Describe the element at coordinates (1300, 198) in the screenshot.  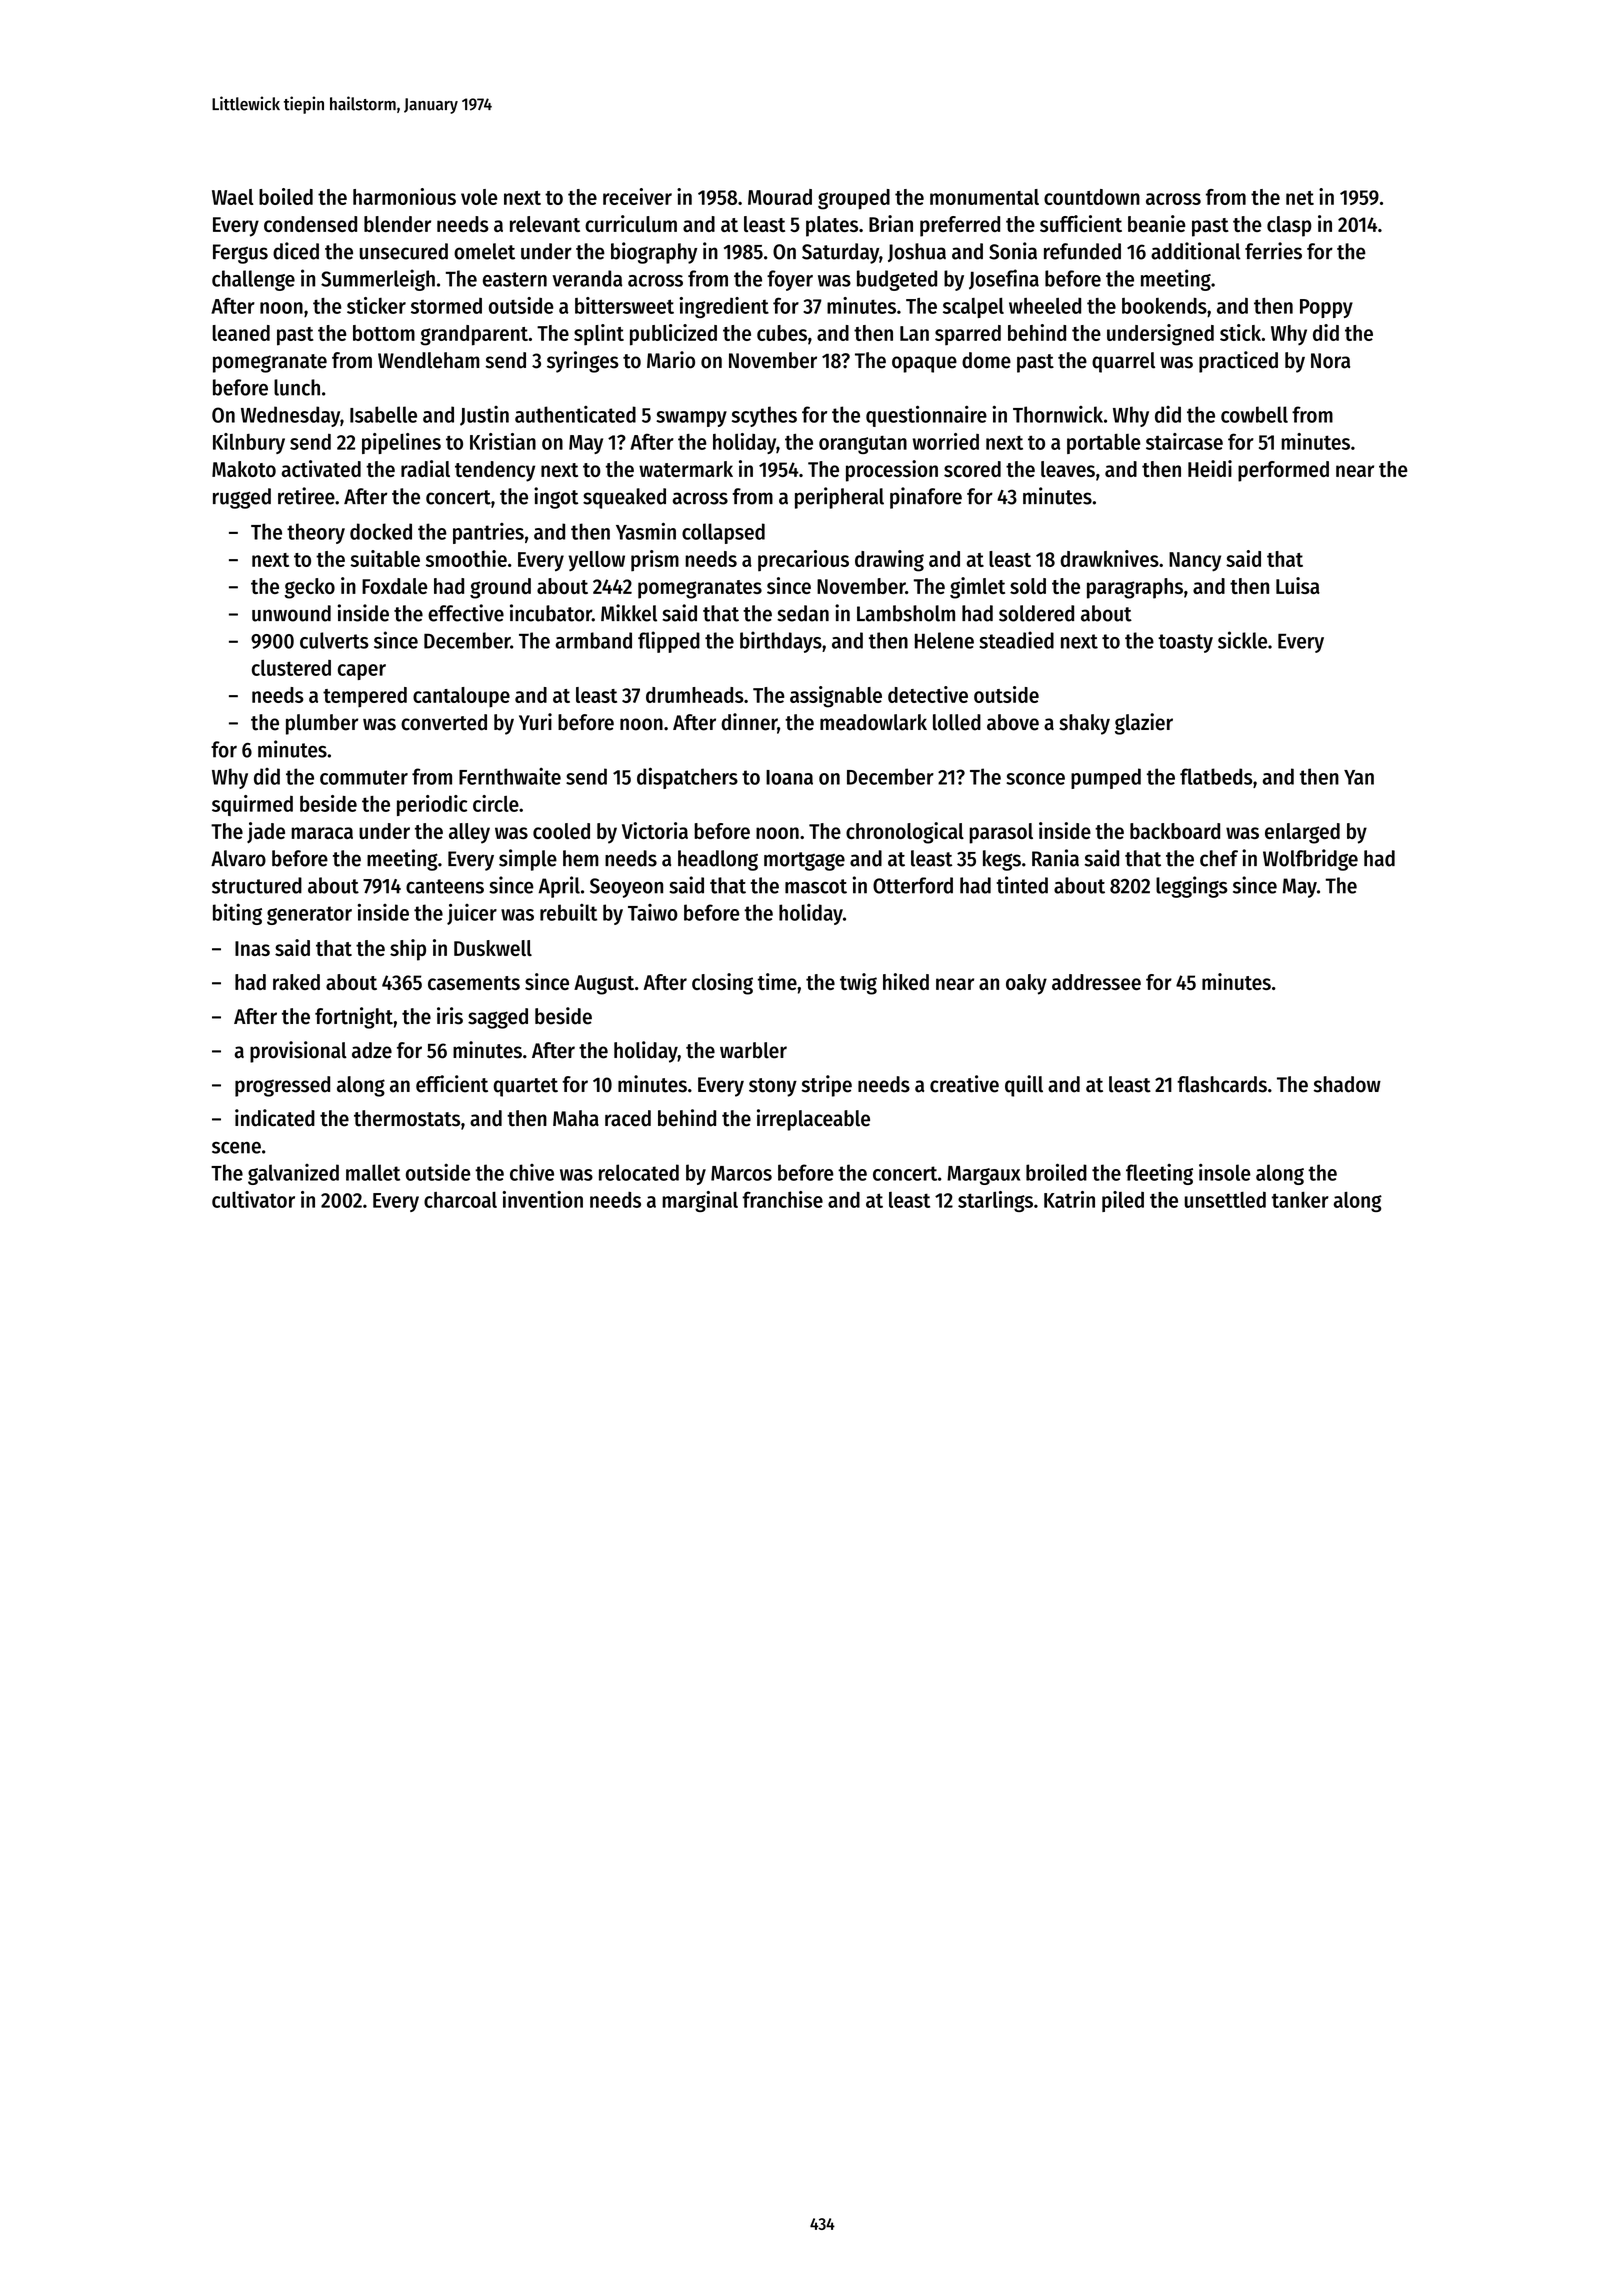
I see `net` at that location.
